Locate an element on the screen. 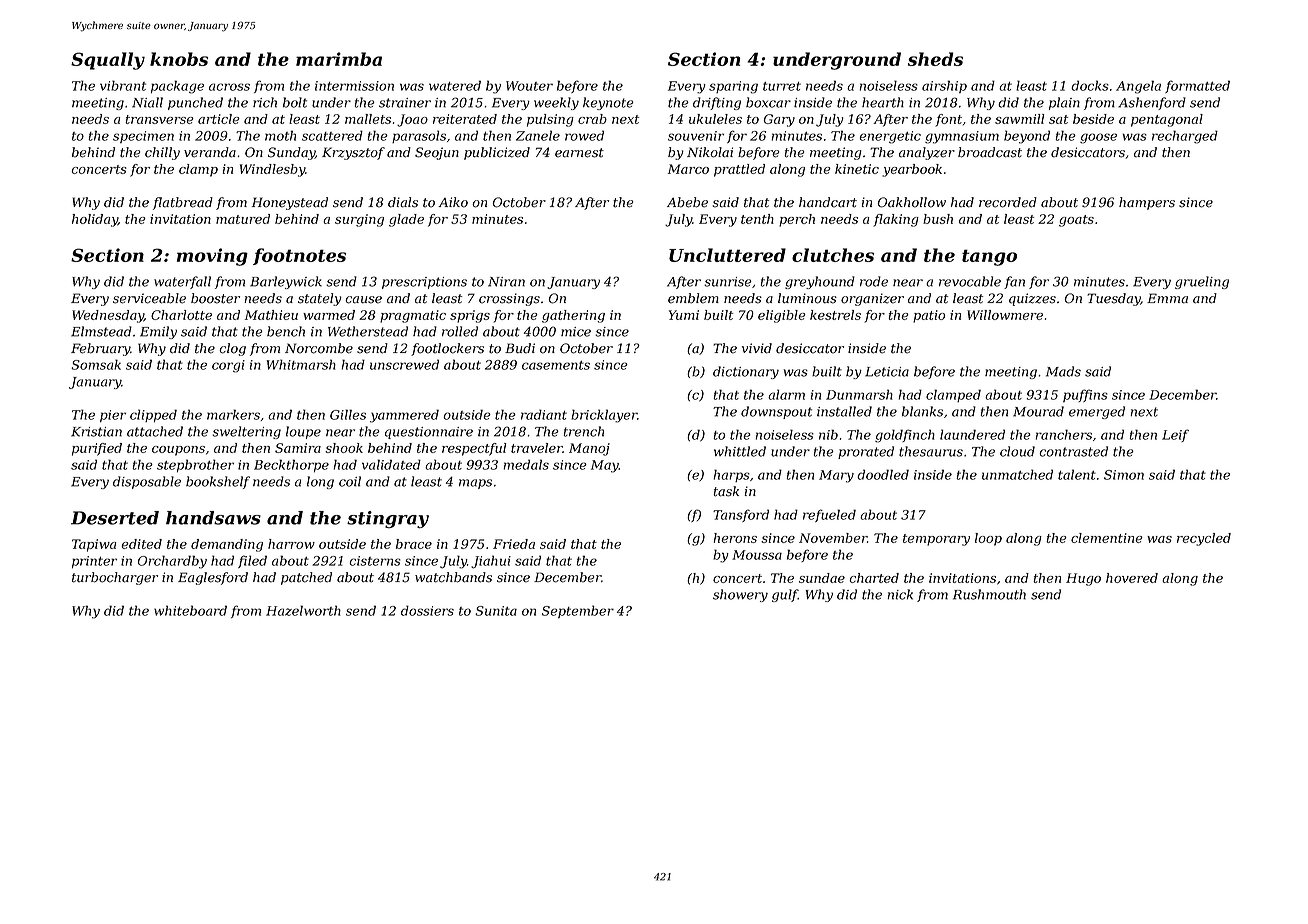 Image resolution: width=1308 pixels, height=924 pixels. moving is located at coordinates (212, 257).
